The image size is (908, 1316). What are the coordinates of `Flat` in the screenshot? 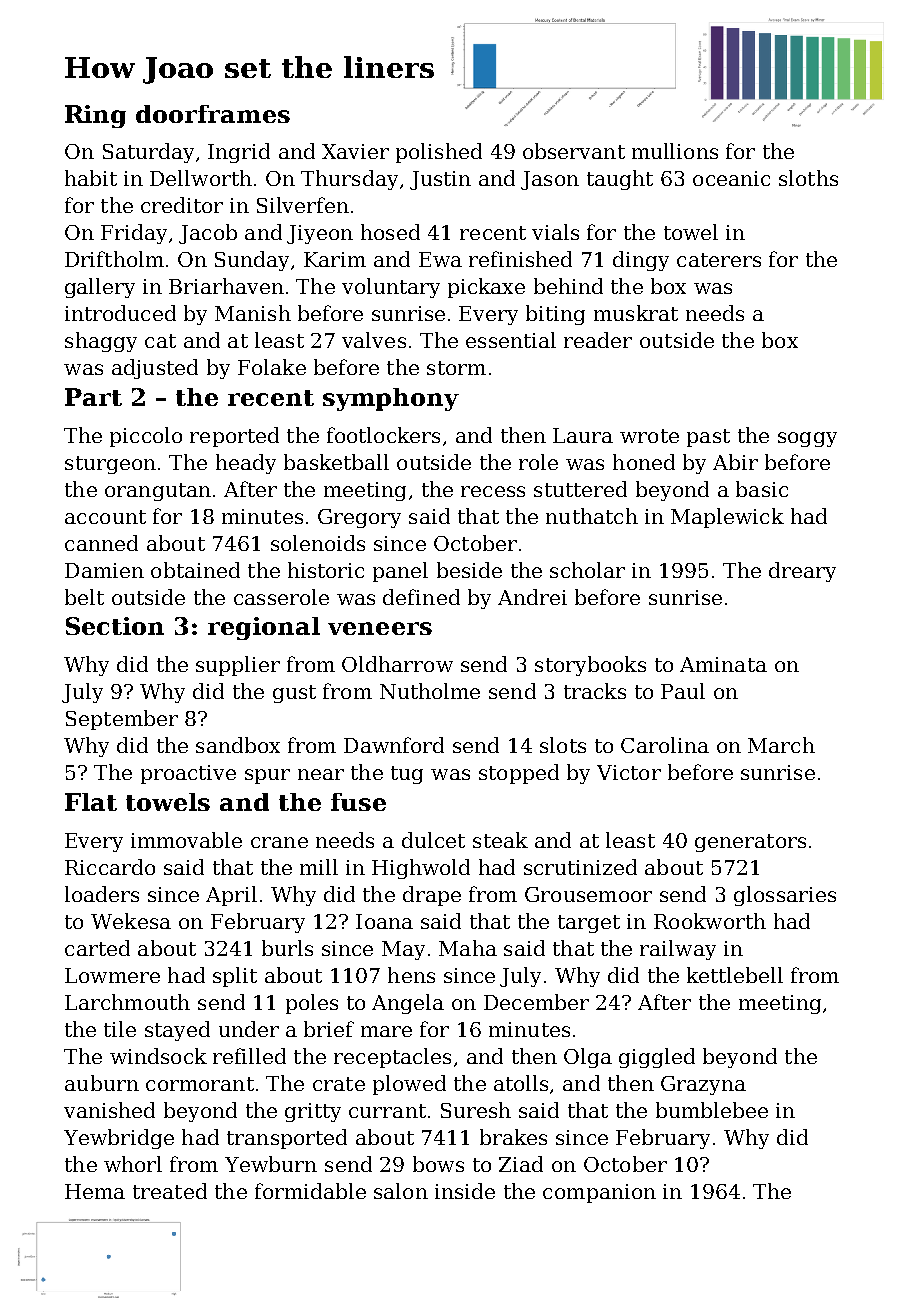 It's located at (91, 802).
